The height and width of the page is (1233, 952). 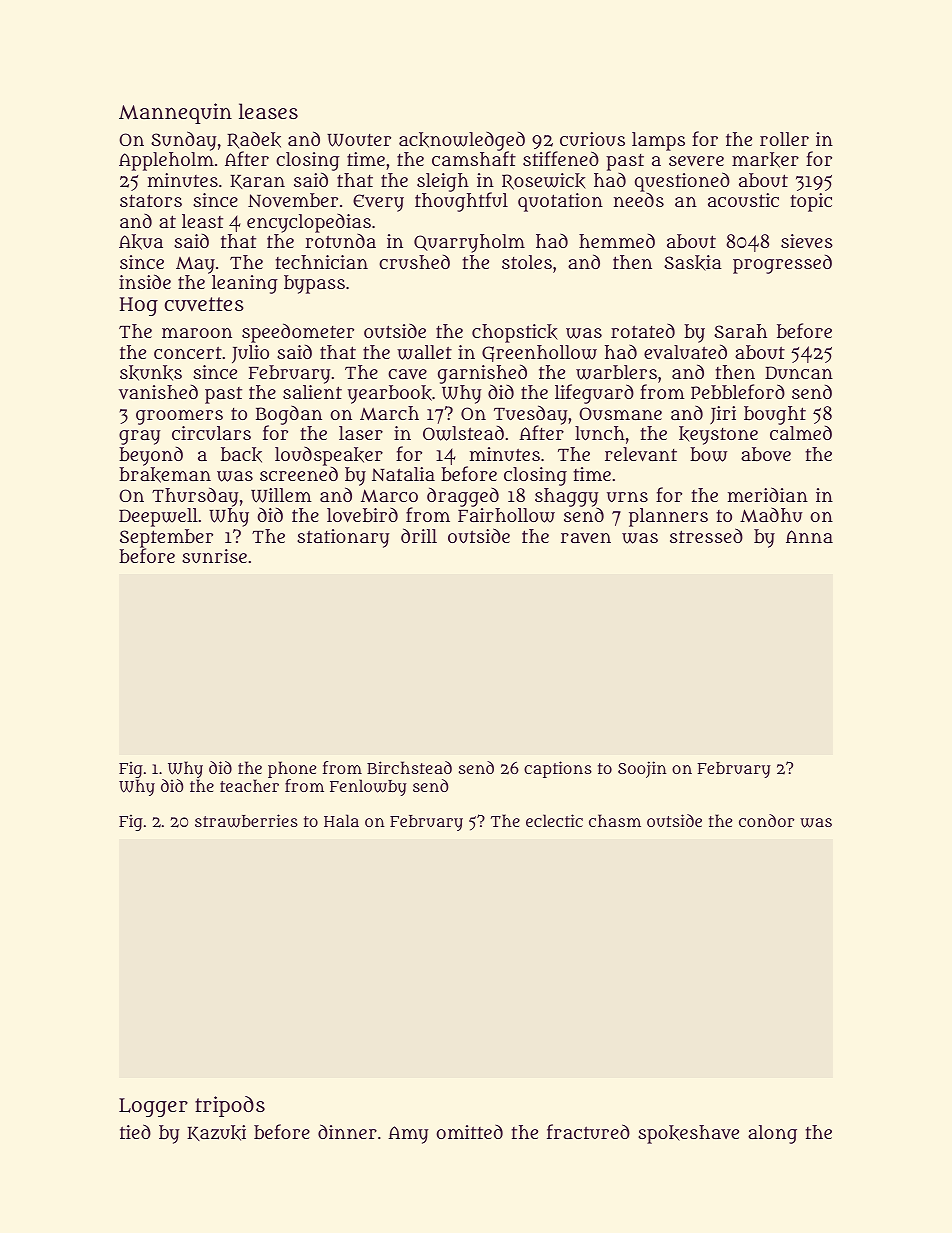 I want to click on roller, so click(x=784, y=139).
